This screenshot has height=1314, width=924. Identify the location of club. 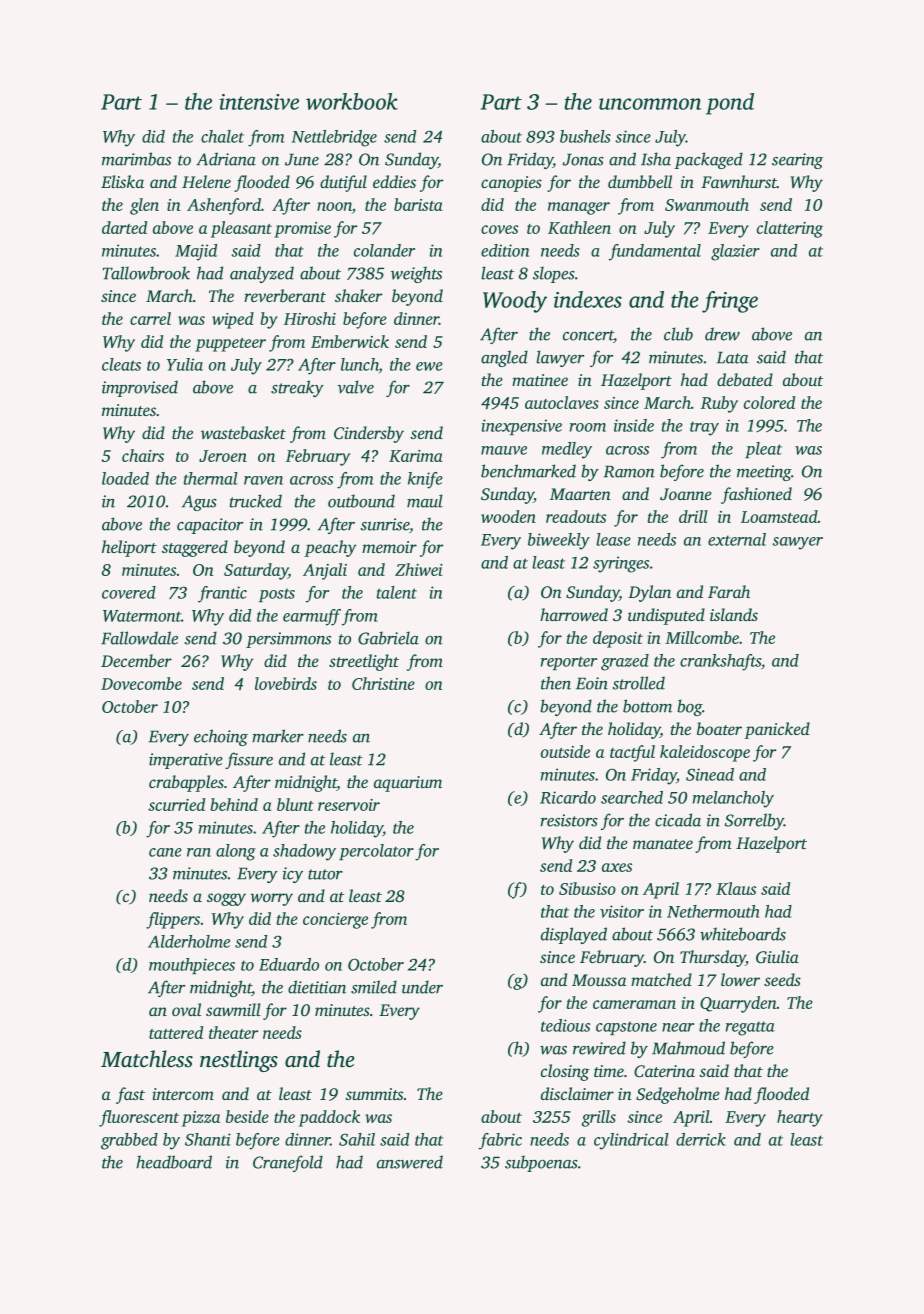
(678, 334).
